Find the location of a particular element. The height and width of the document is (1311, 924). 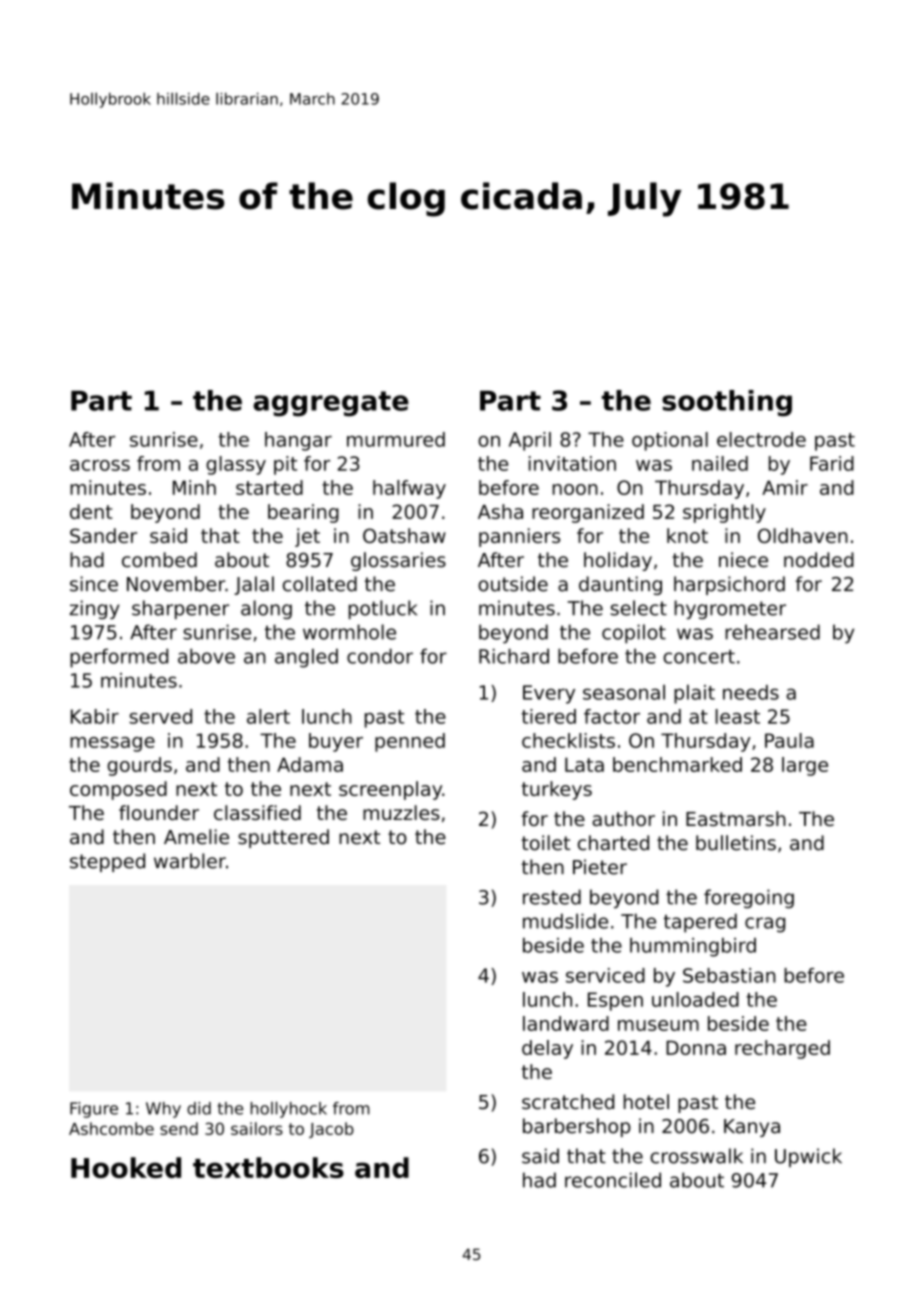

stepped is located at coordinates (107, 862).
